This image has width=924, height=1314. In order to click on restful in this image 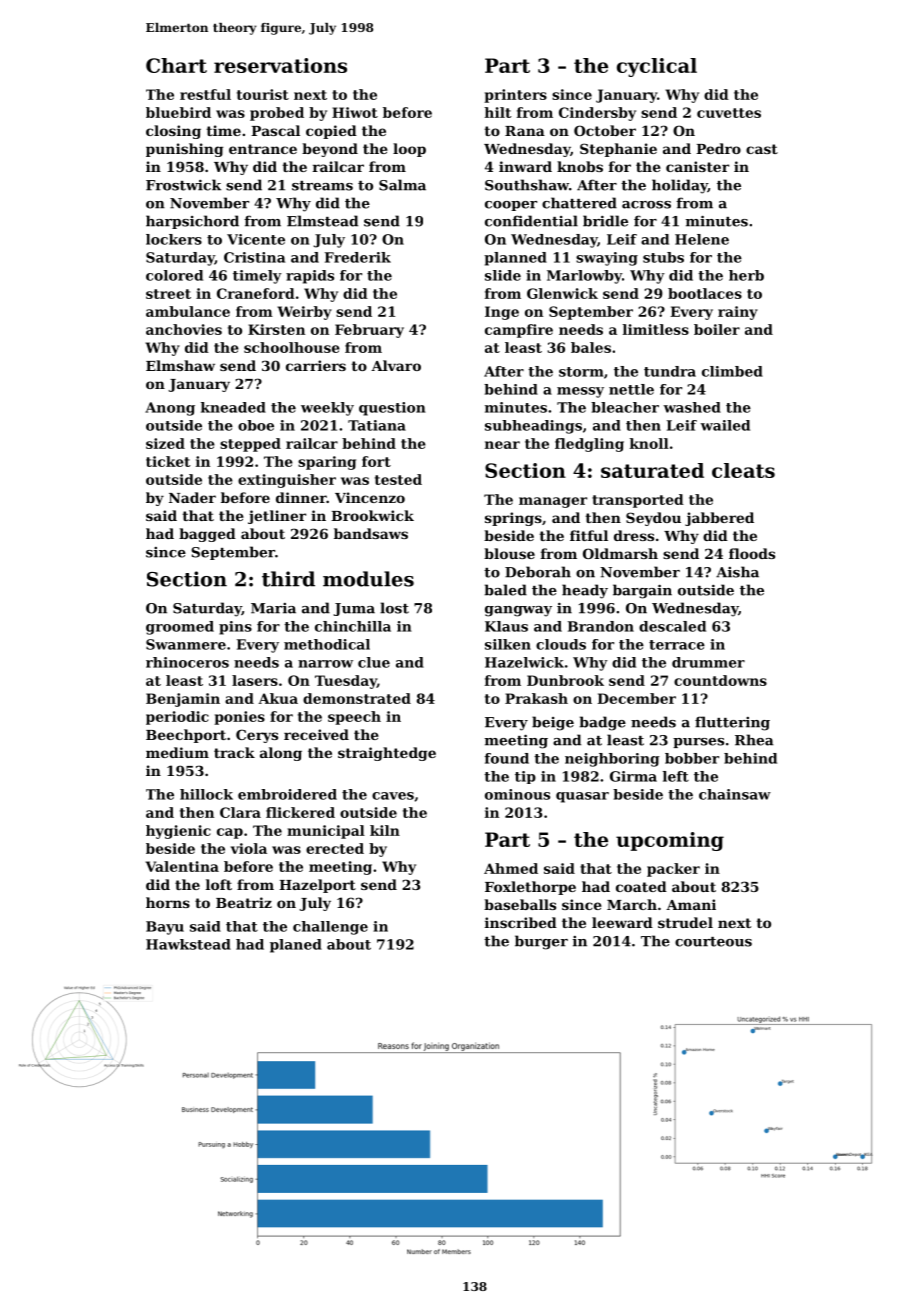, I will do `click(205, 94)`.
